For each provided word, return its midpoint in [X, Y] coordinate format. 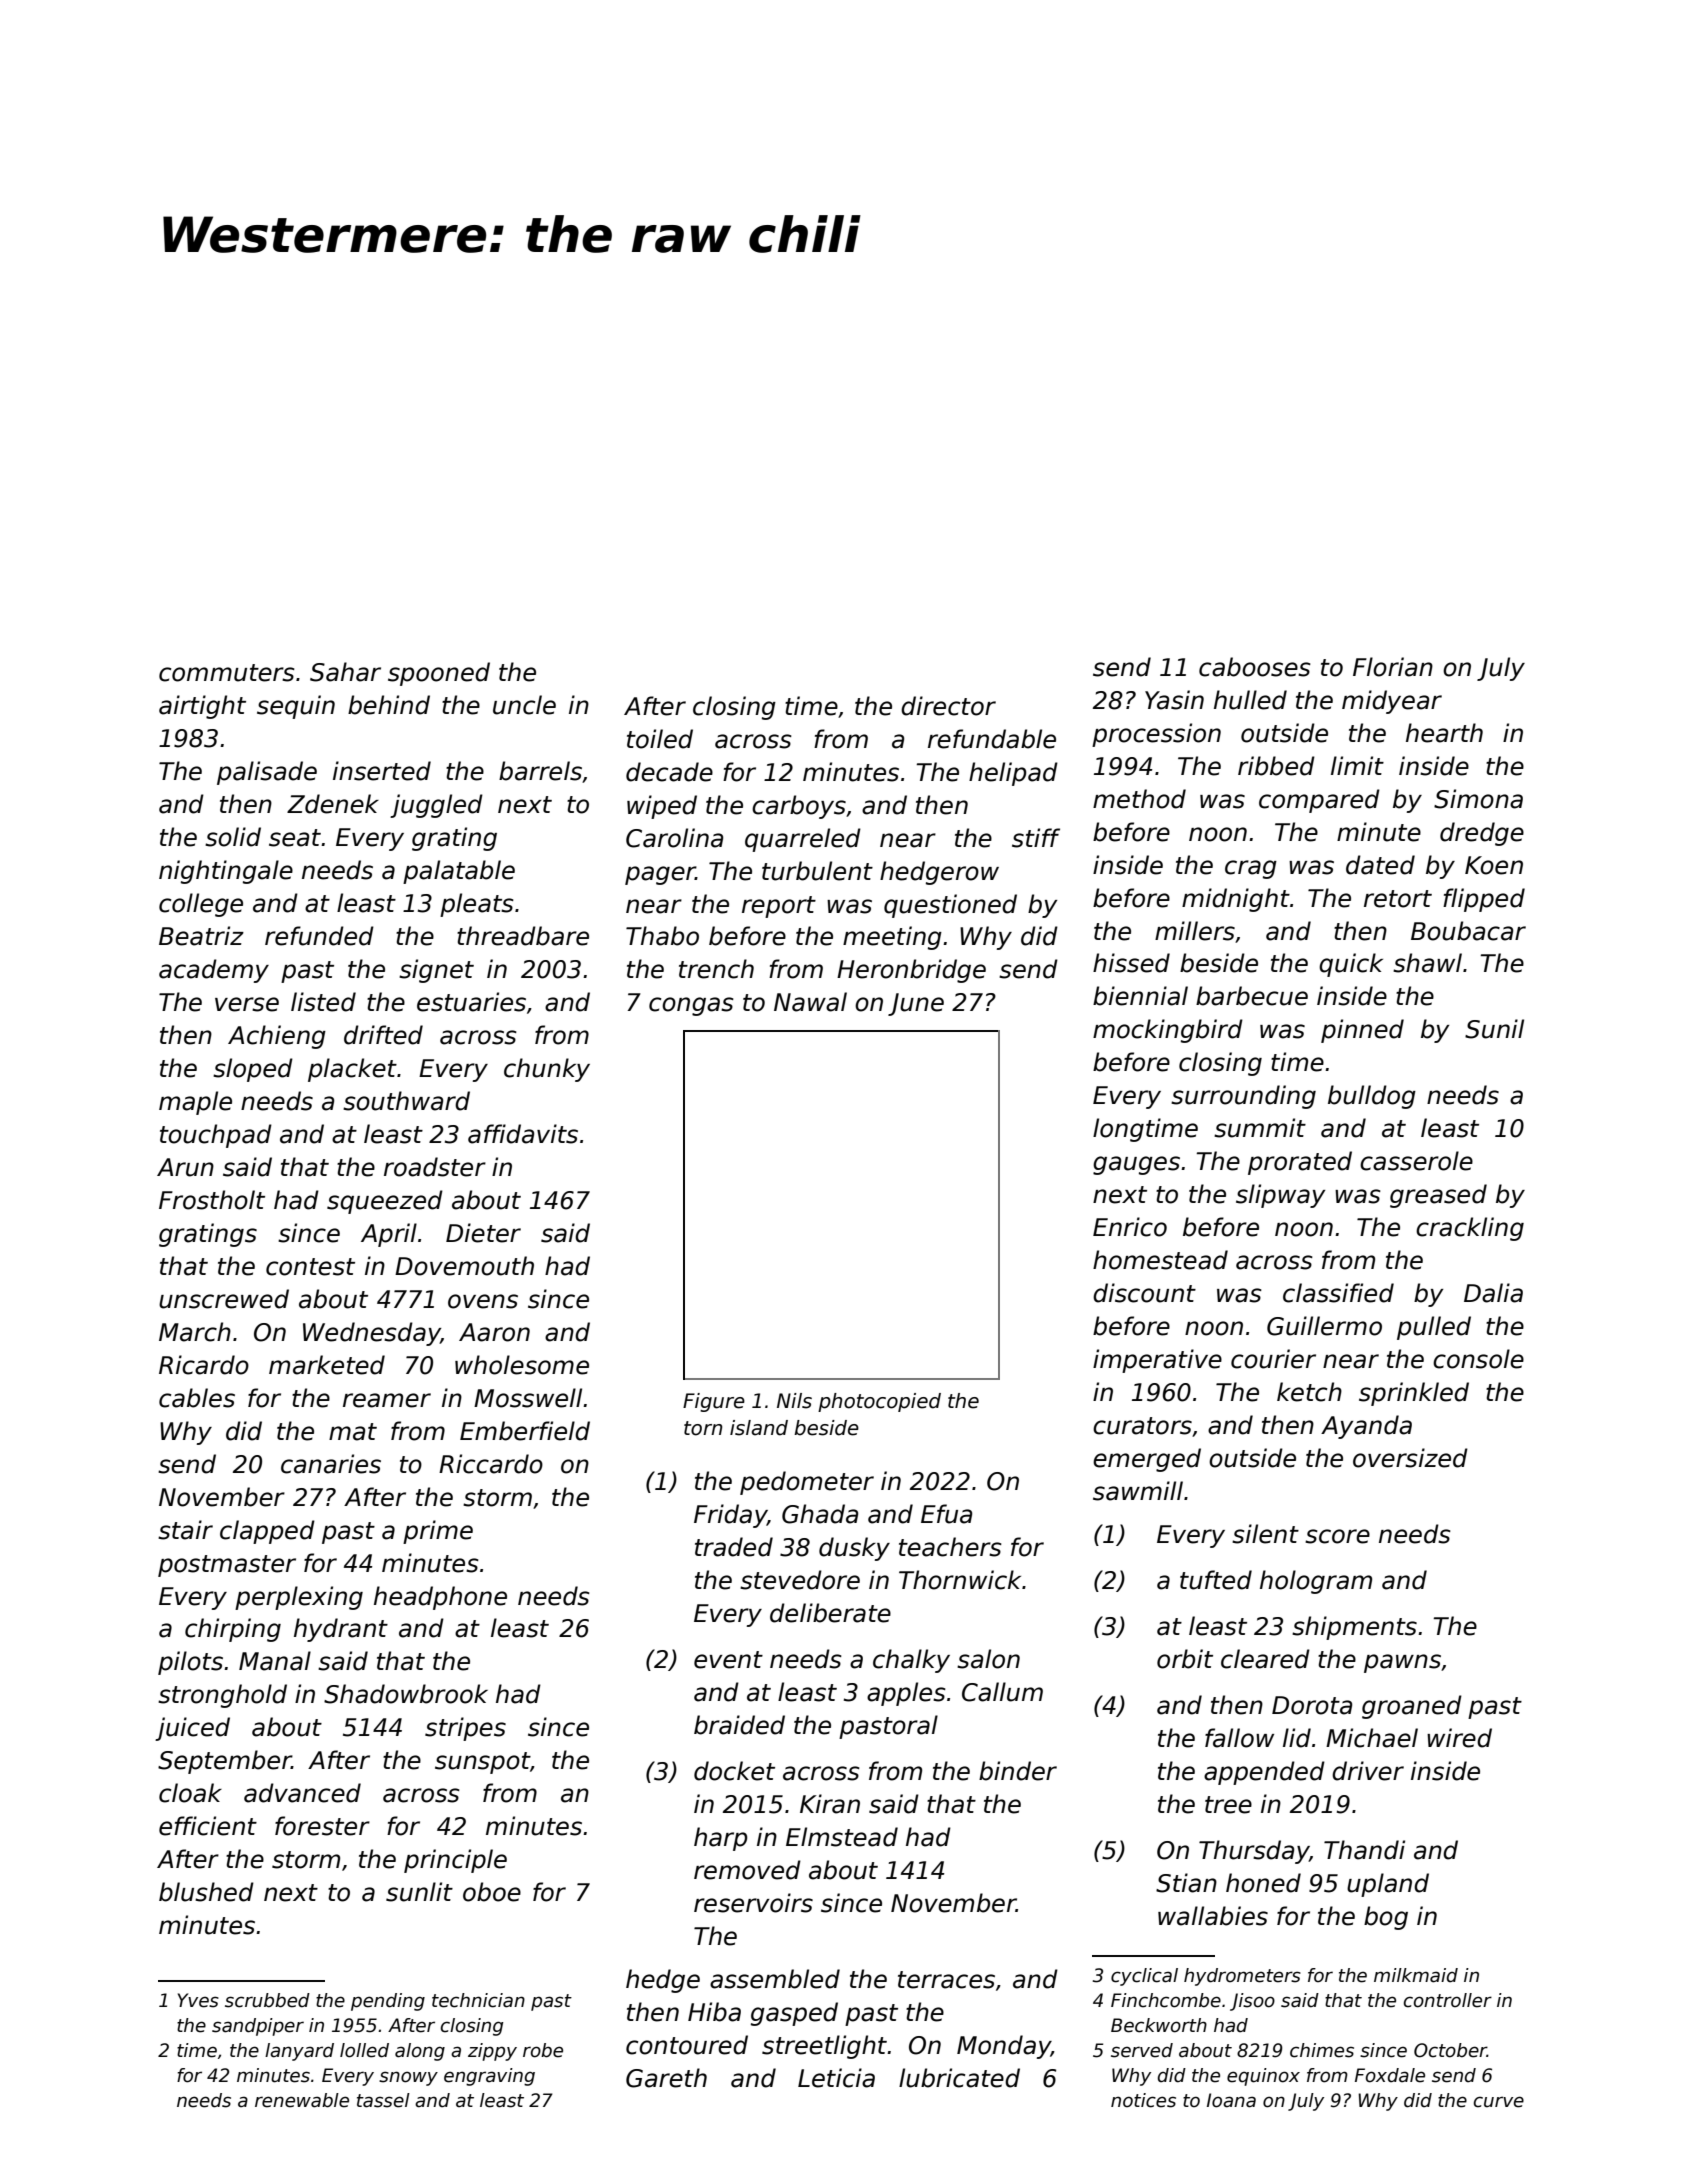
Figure [714, 1402]
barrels [540, 771]
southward [406, 1101]
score [1337, 1536]
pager [660, 875]
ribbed [1276, 766]
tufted [1216, 1580]
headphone [440, 1598]
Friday [730, 1516]
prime [438, 1532]
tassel [383, 2100]
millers [1195, 931]
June [916, 1004]
